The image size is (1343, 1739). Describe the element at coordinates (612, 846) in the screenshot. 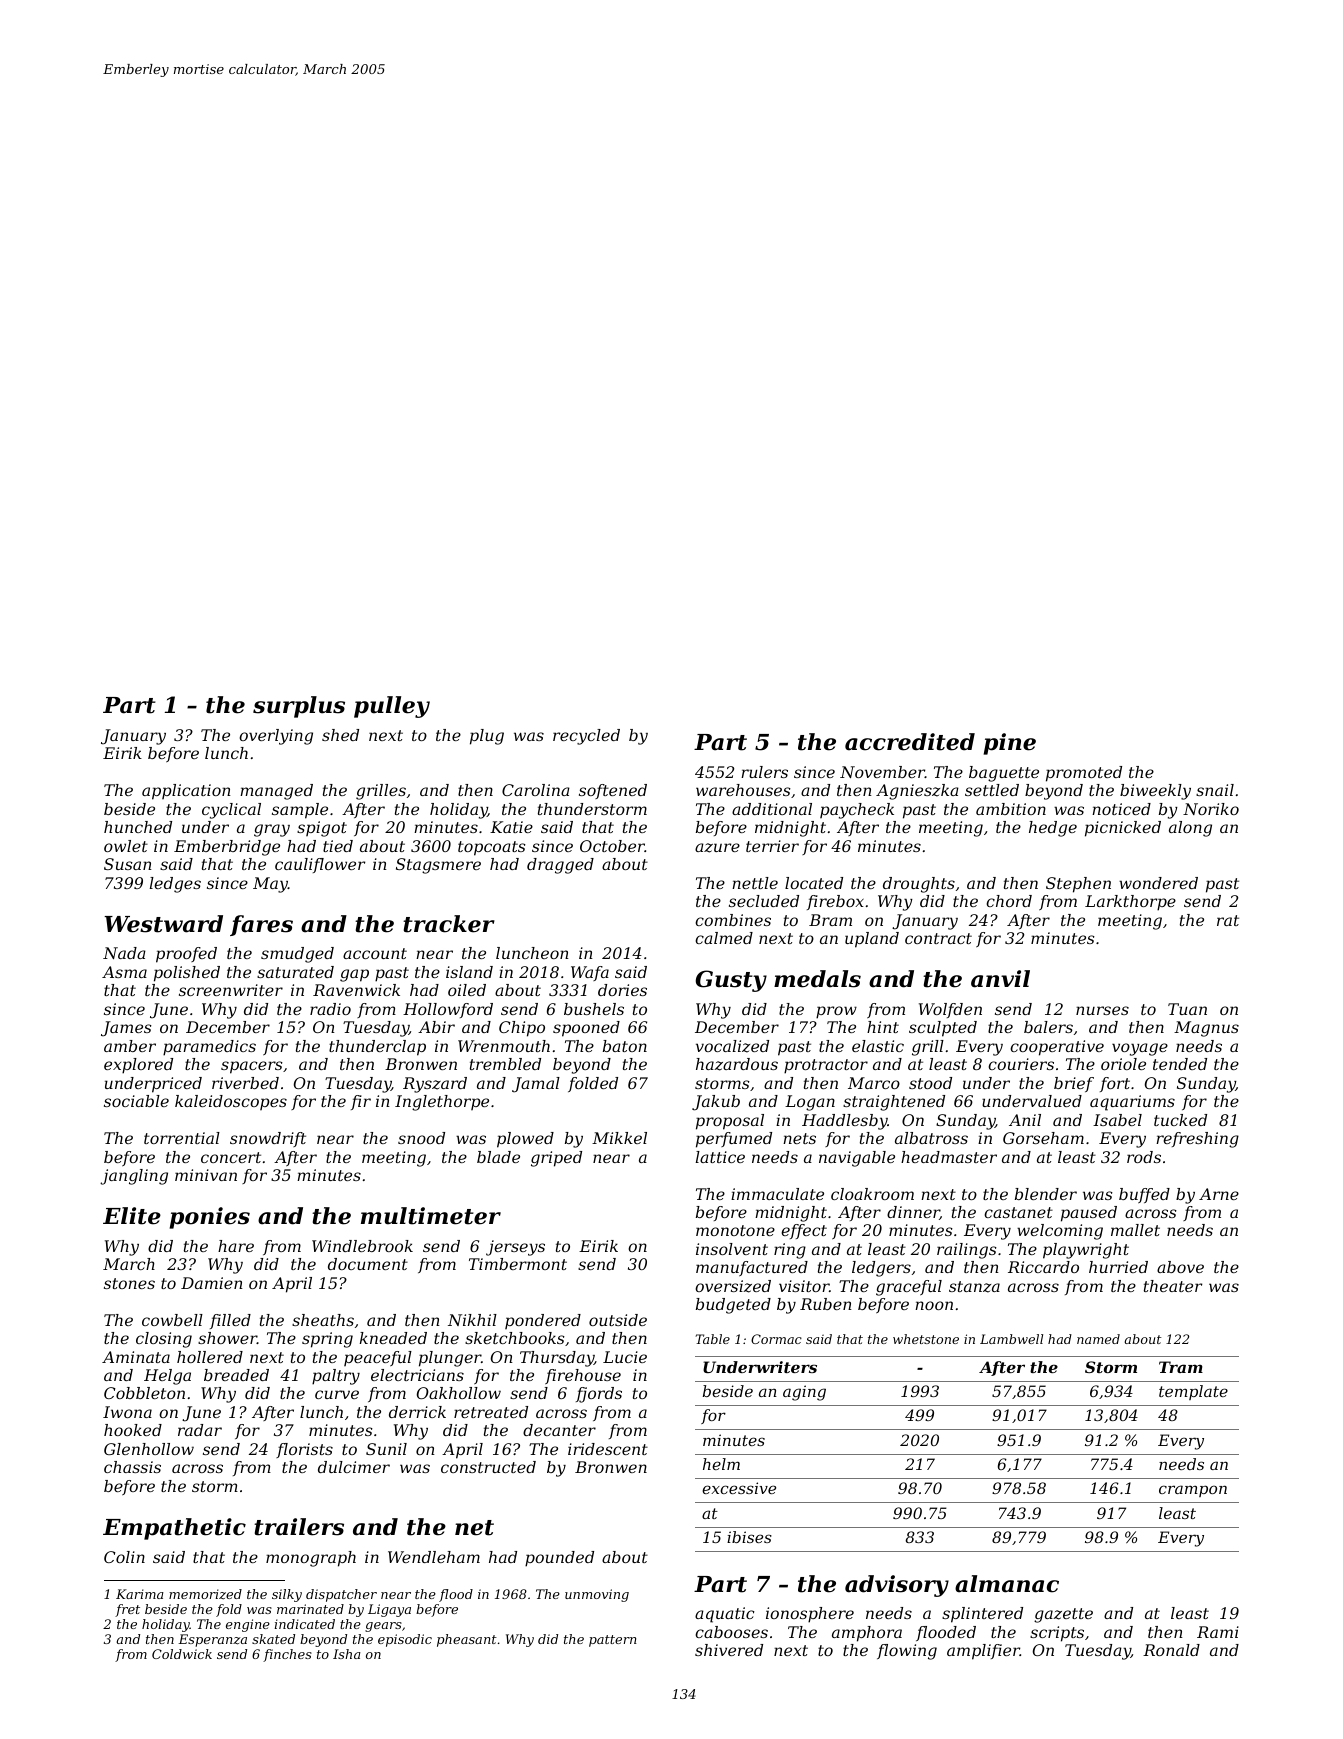

I see `October` at that location.
